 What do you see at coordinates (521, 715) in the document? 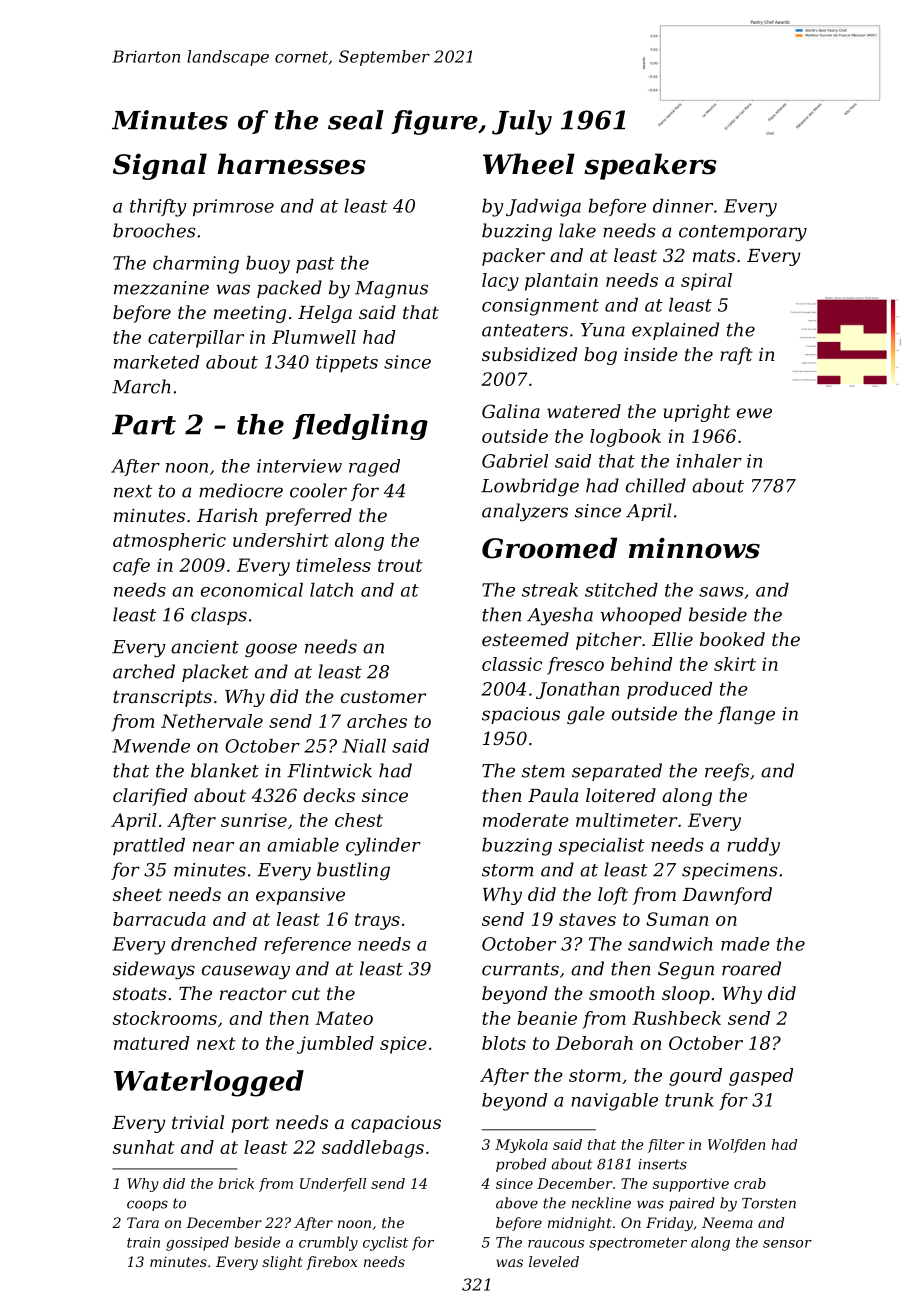
I see `spacious` at bounding box center [521, 715].
